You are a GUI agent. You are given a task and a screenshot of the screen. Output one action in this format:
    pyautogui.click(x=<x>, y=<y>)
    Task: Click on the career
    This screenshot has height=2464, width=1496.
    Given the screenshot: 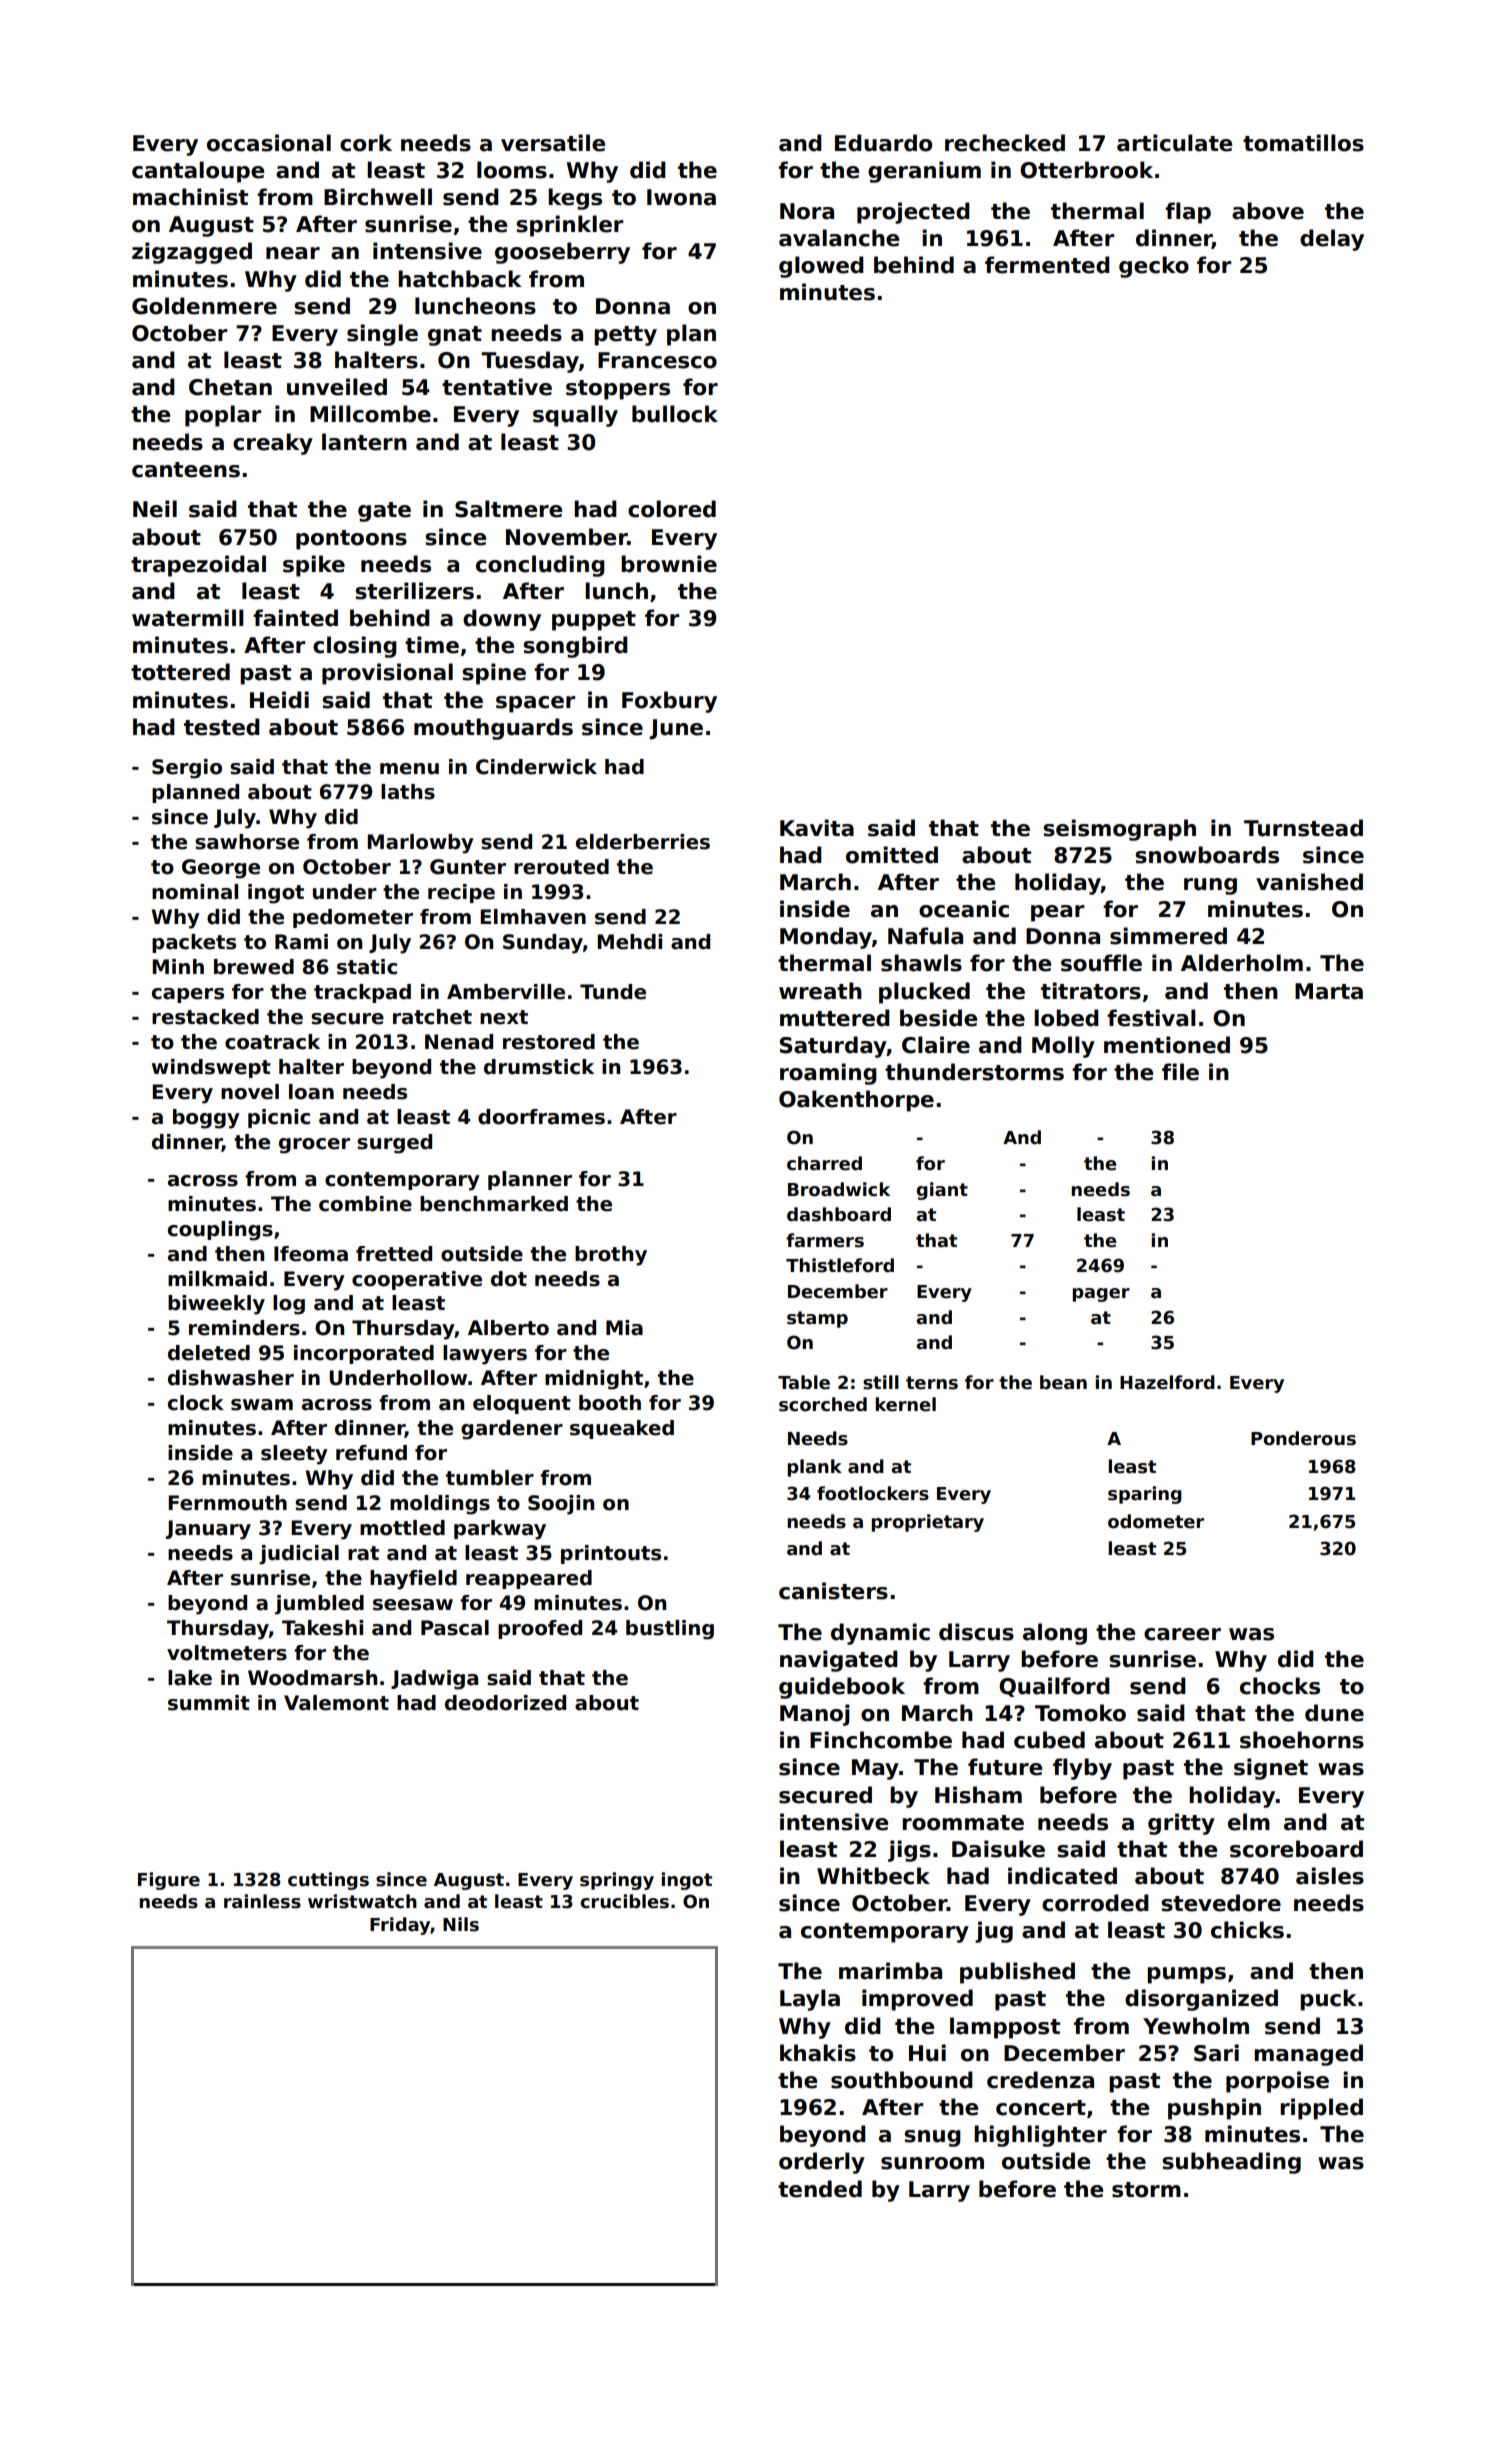 What is the action you would take?
    pyautogui.click(x=1182, y=1634)
